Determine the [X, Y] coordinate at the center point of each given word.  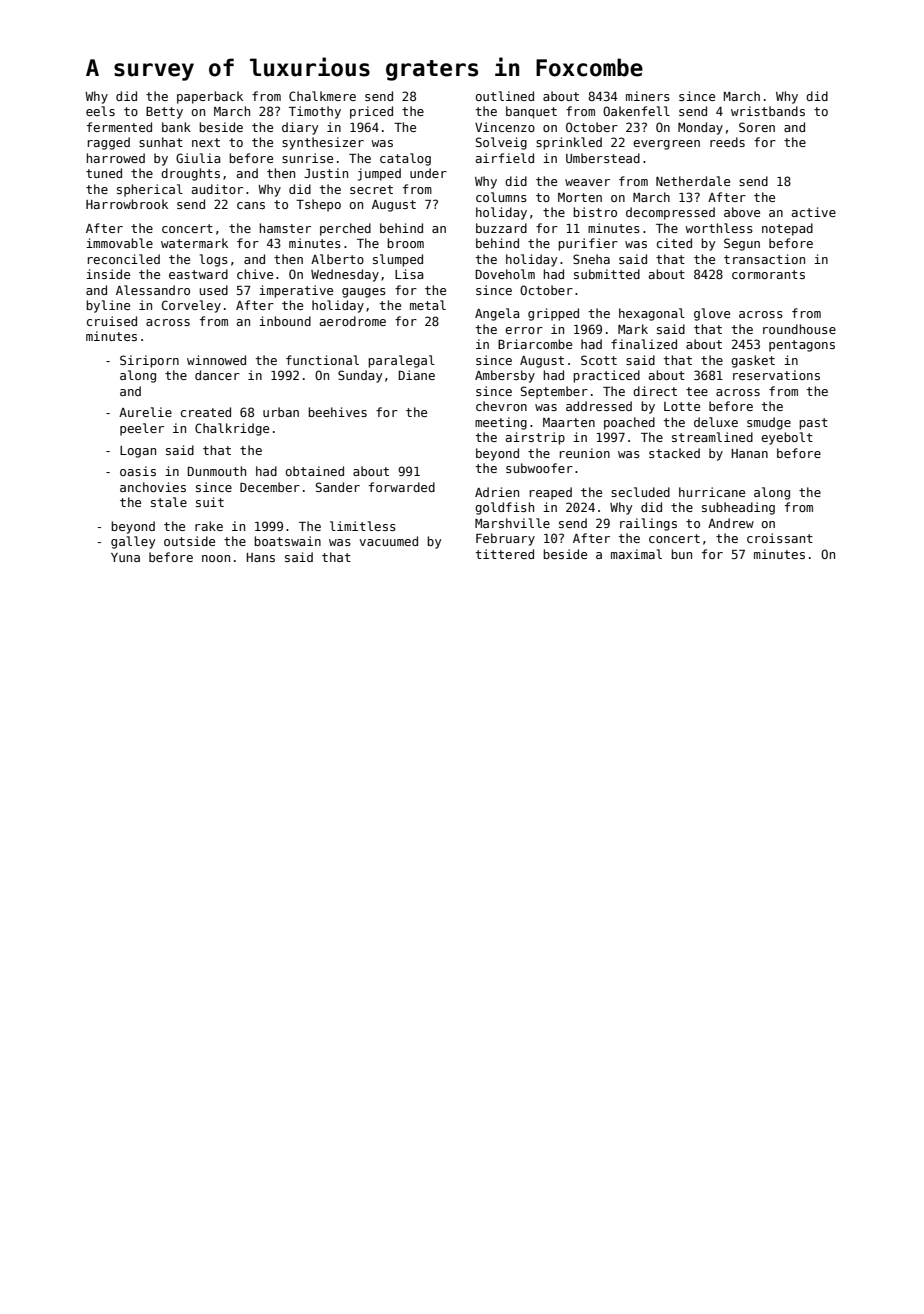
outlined [505, 96]
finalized [644, 344]
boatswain [287, 541]
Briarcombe [535, 344]
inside [108, 274]
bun [681, 554]
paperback [210, 97]
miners [648, 96]
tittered [505, 554]
